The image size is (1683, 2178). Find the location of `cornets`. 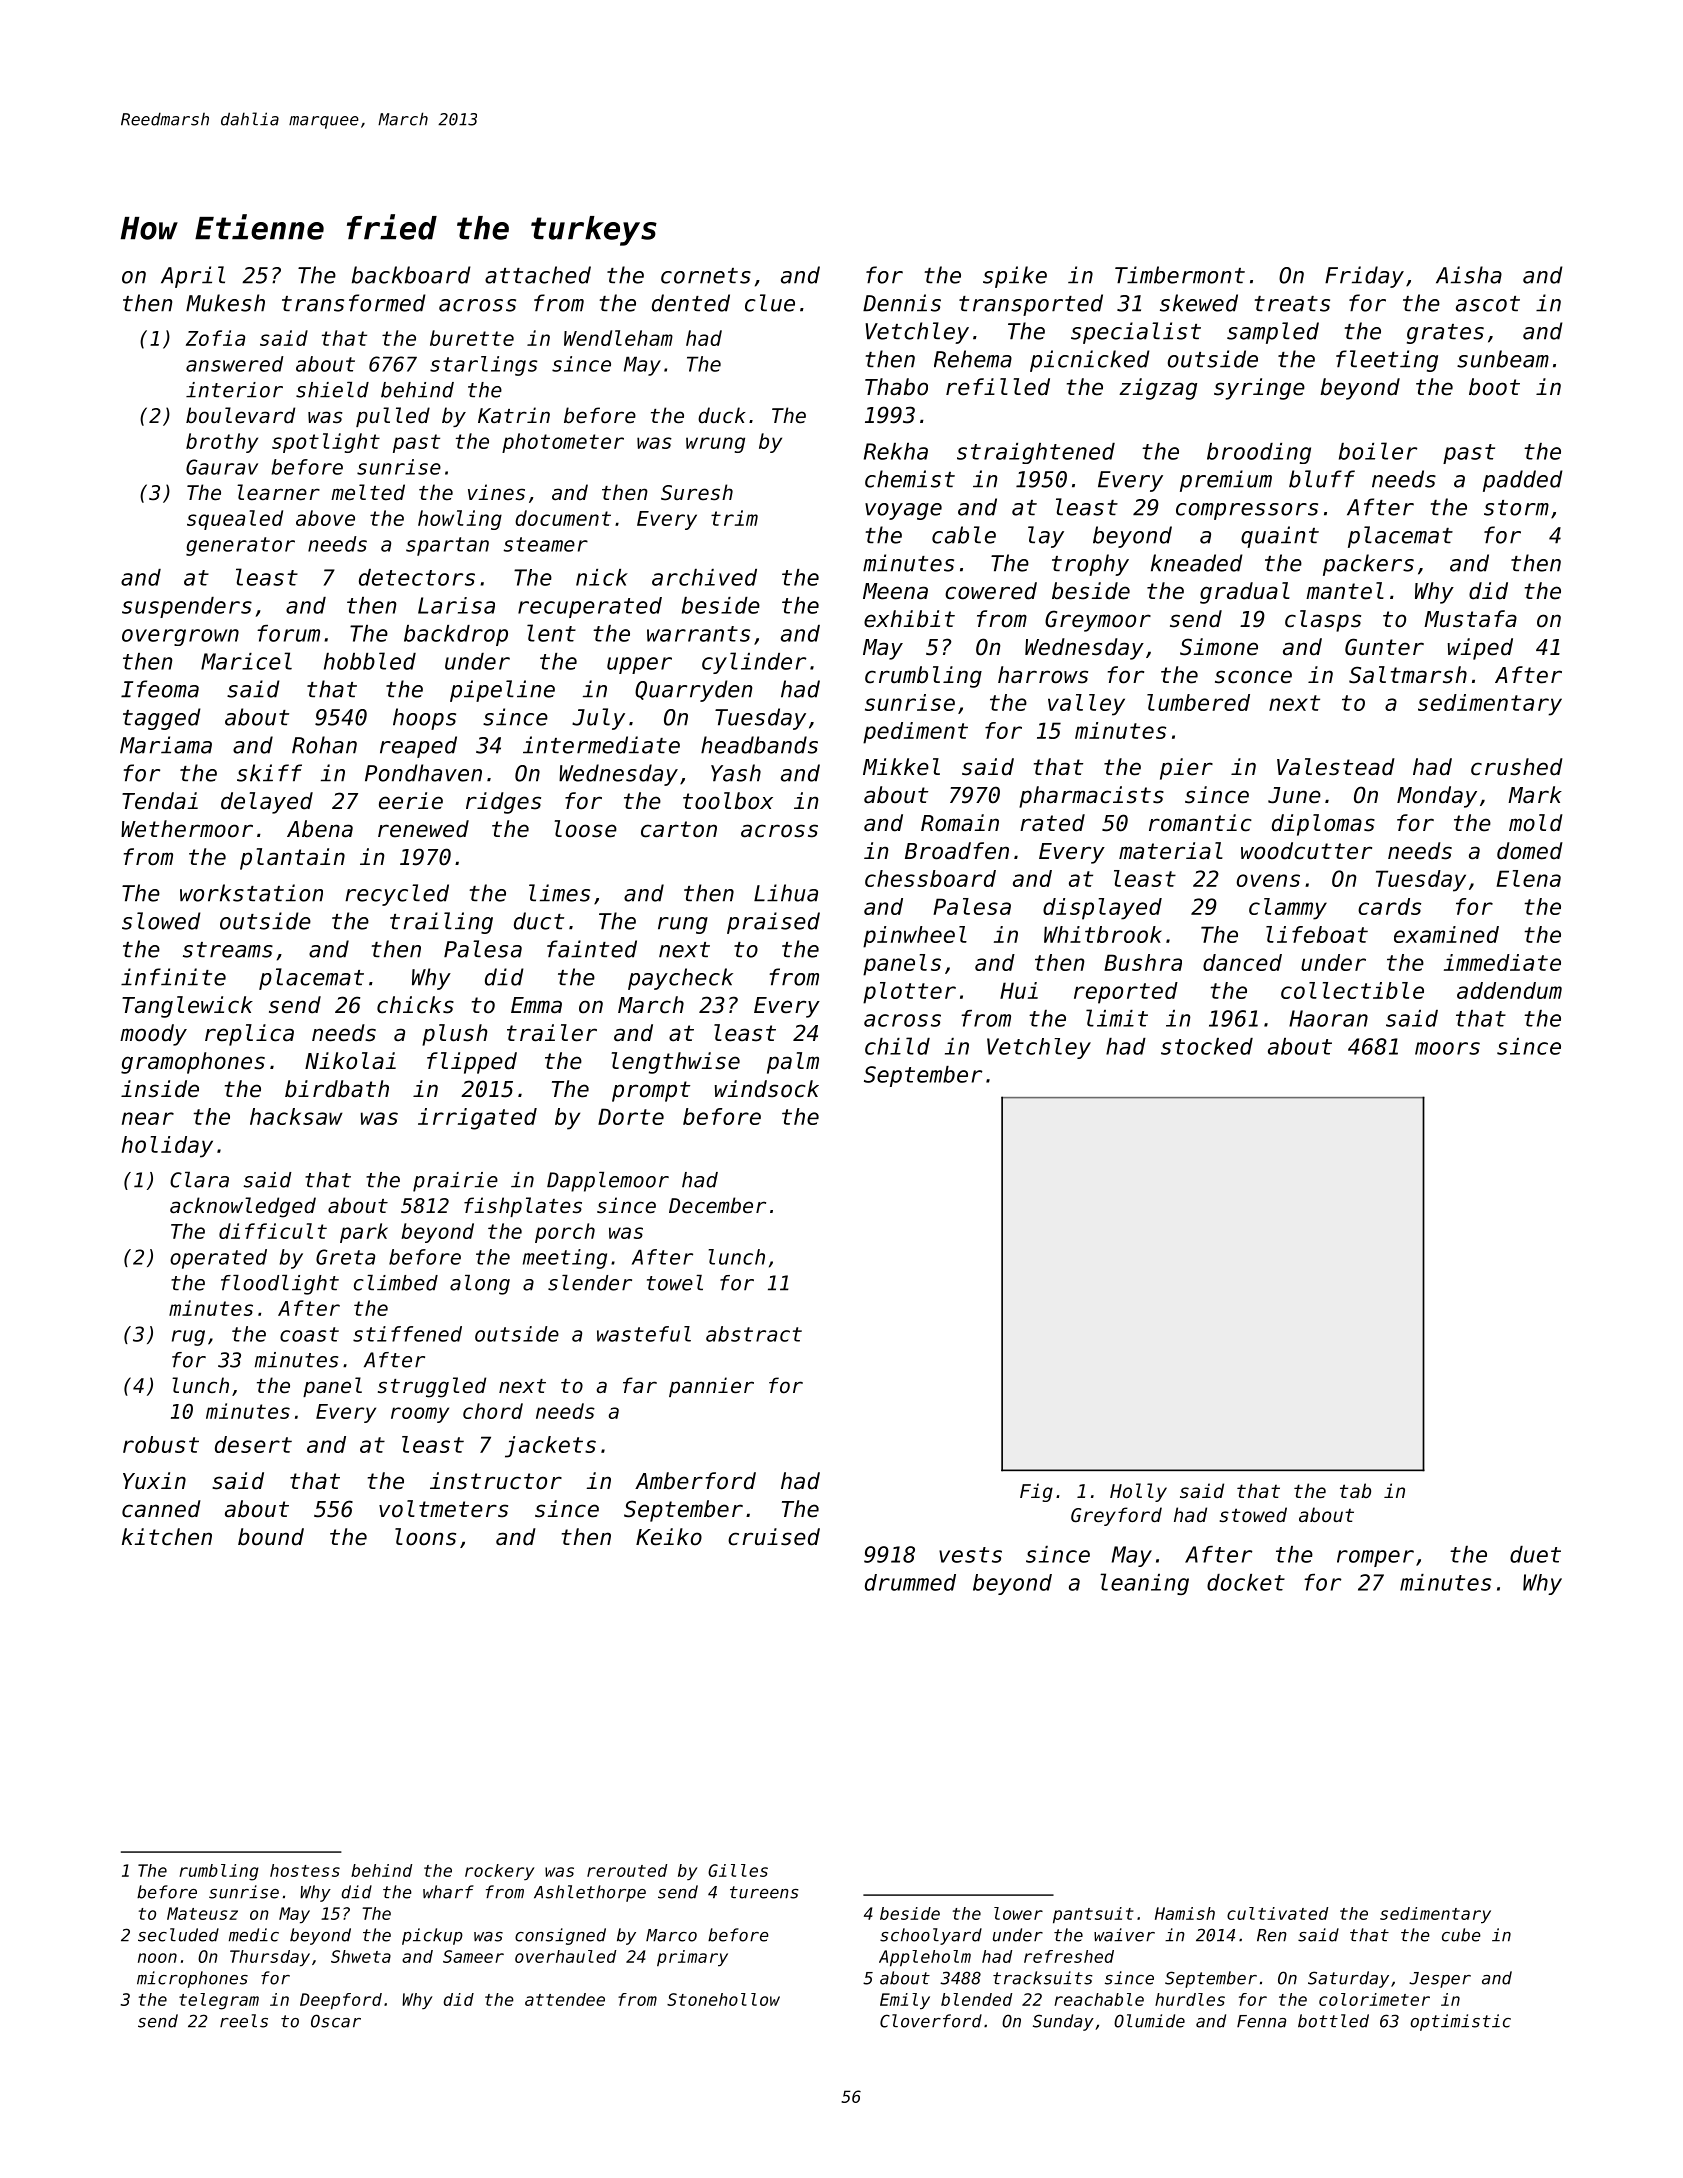

cornets is located at coordinates (706, 276).
